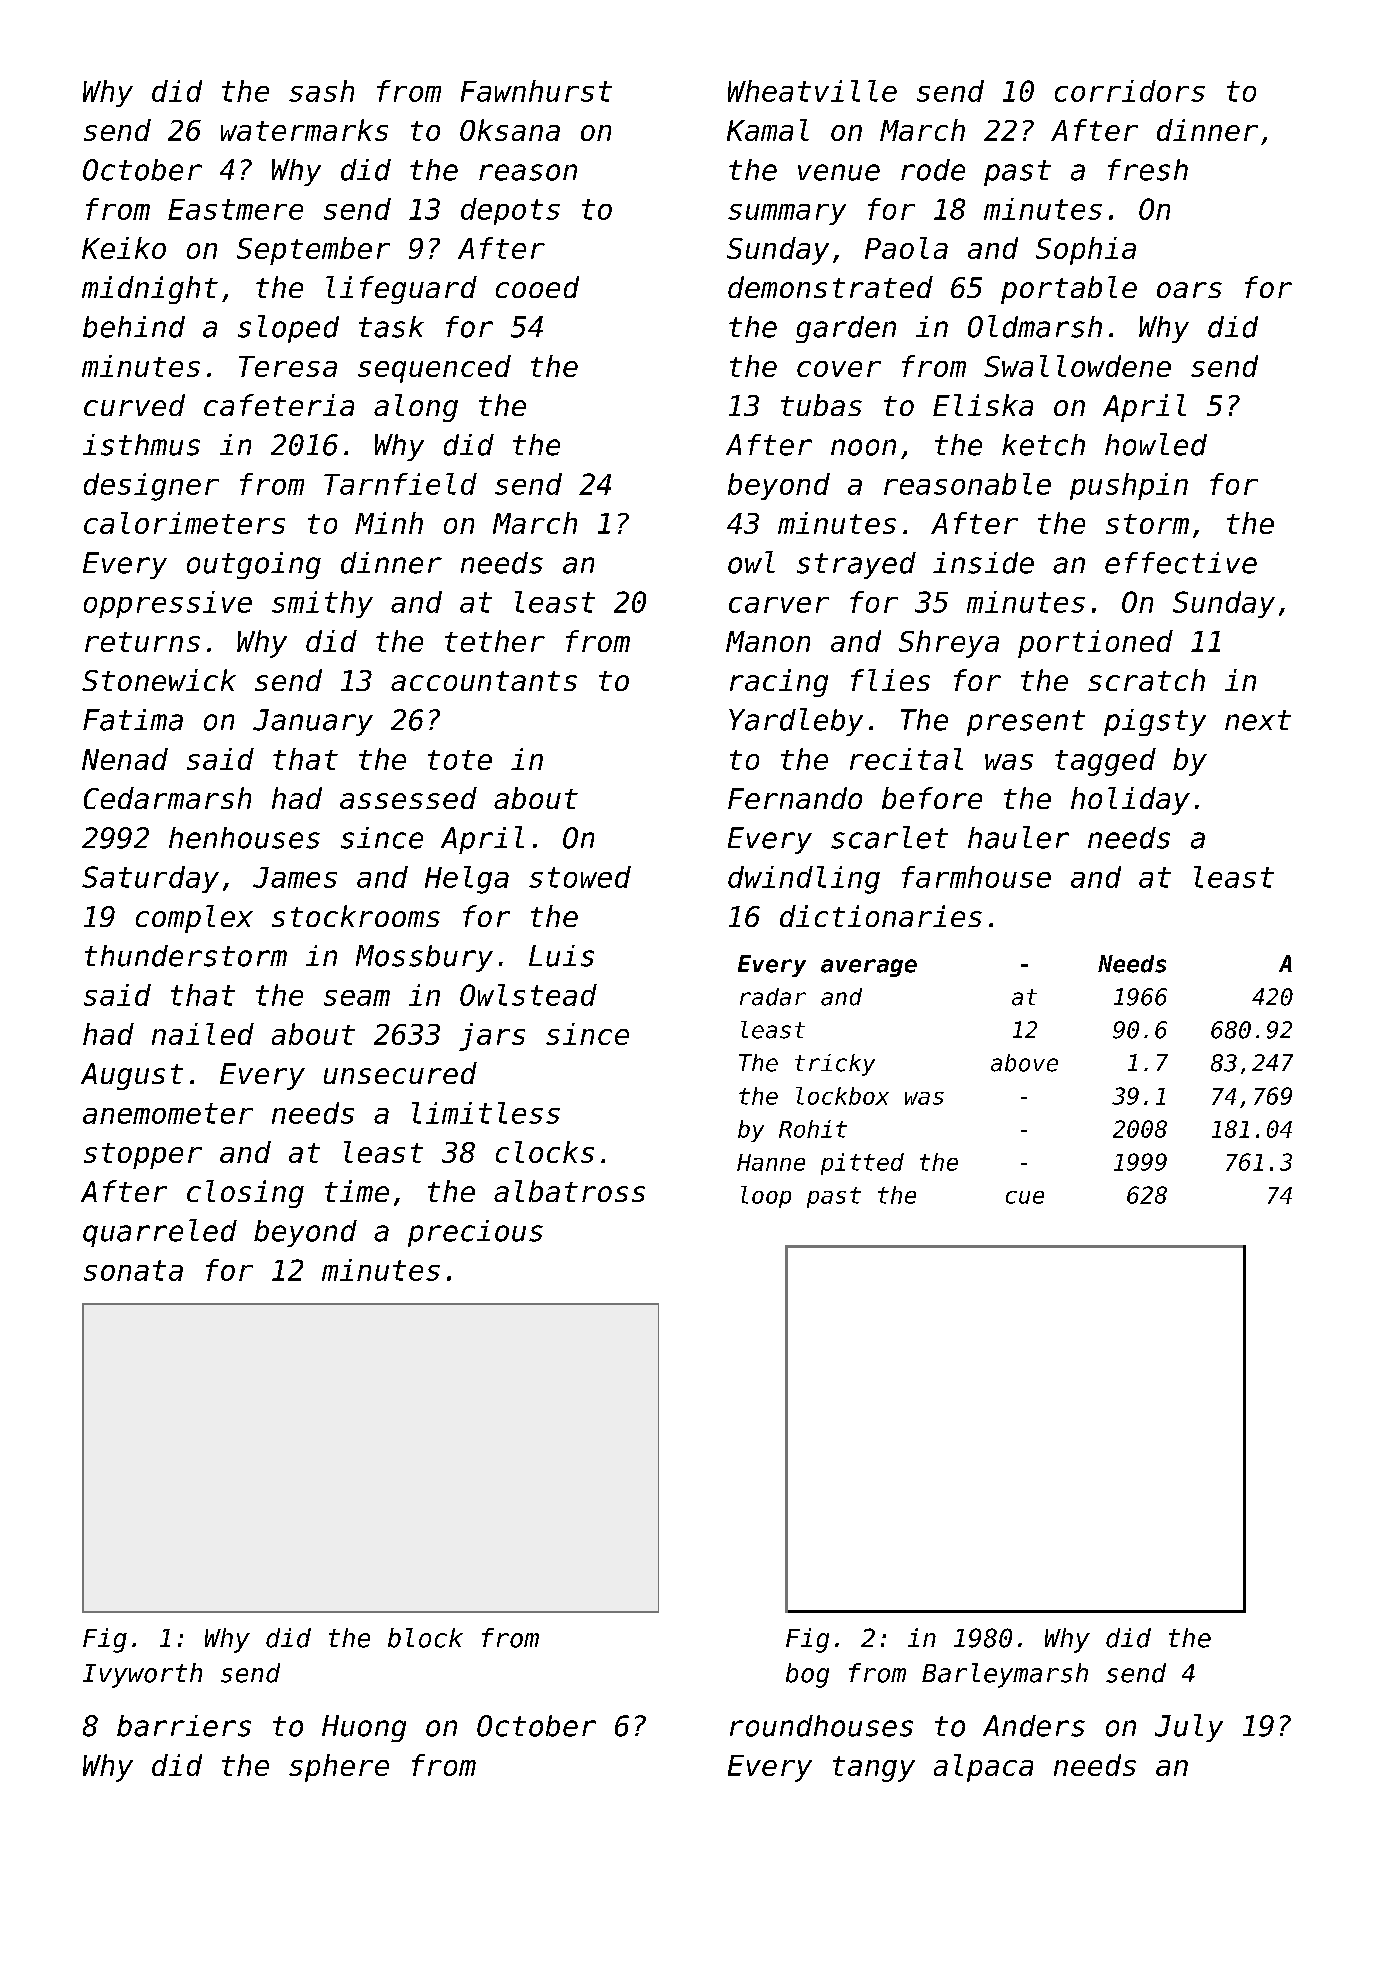 The image size is (1386, 1969). Describe the element at coordinates (142, 1675) in the screenshot. I see `Ivyworth` at that location.
